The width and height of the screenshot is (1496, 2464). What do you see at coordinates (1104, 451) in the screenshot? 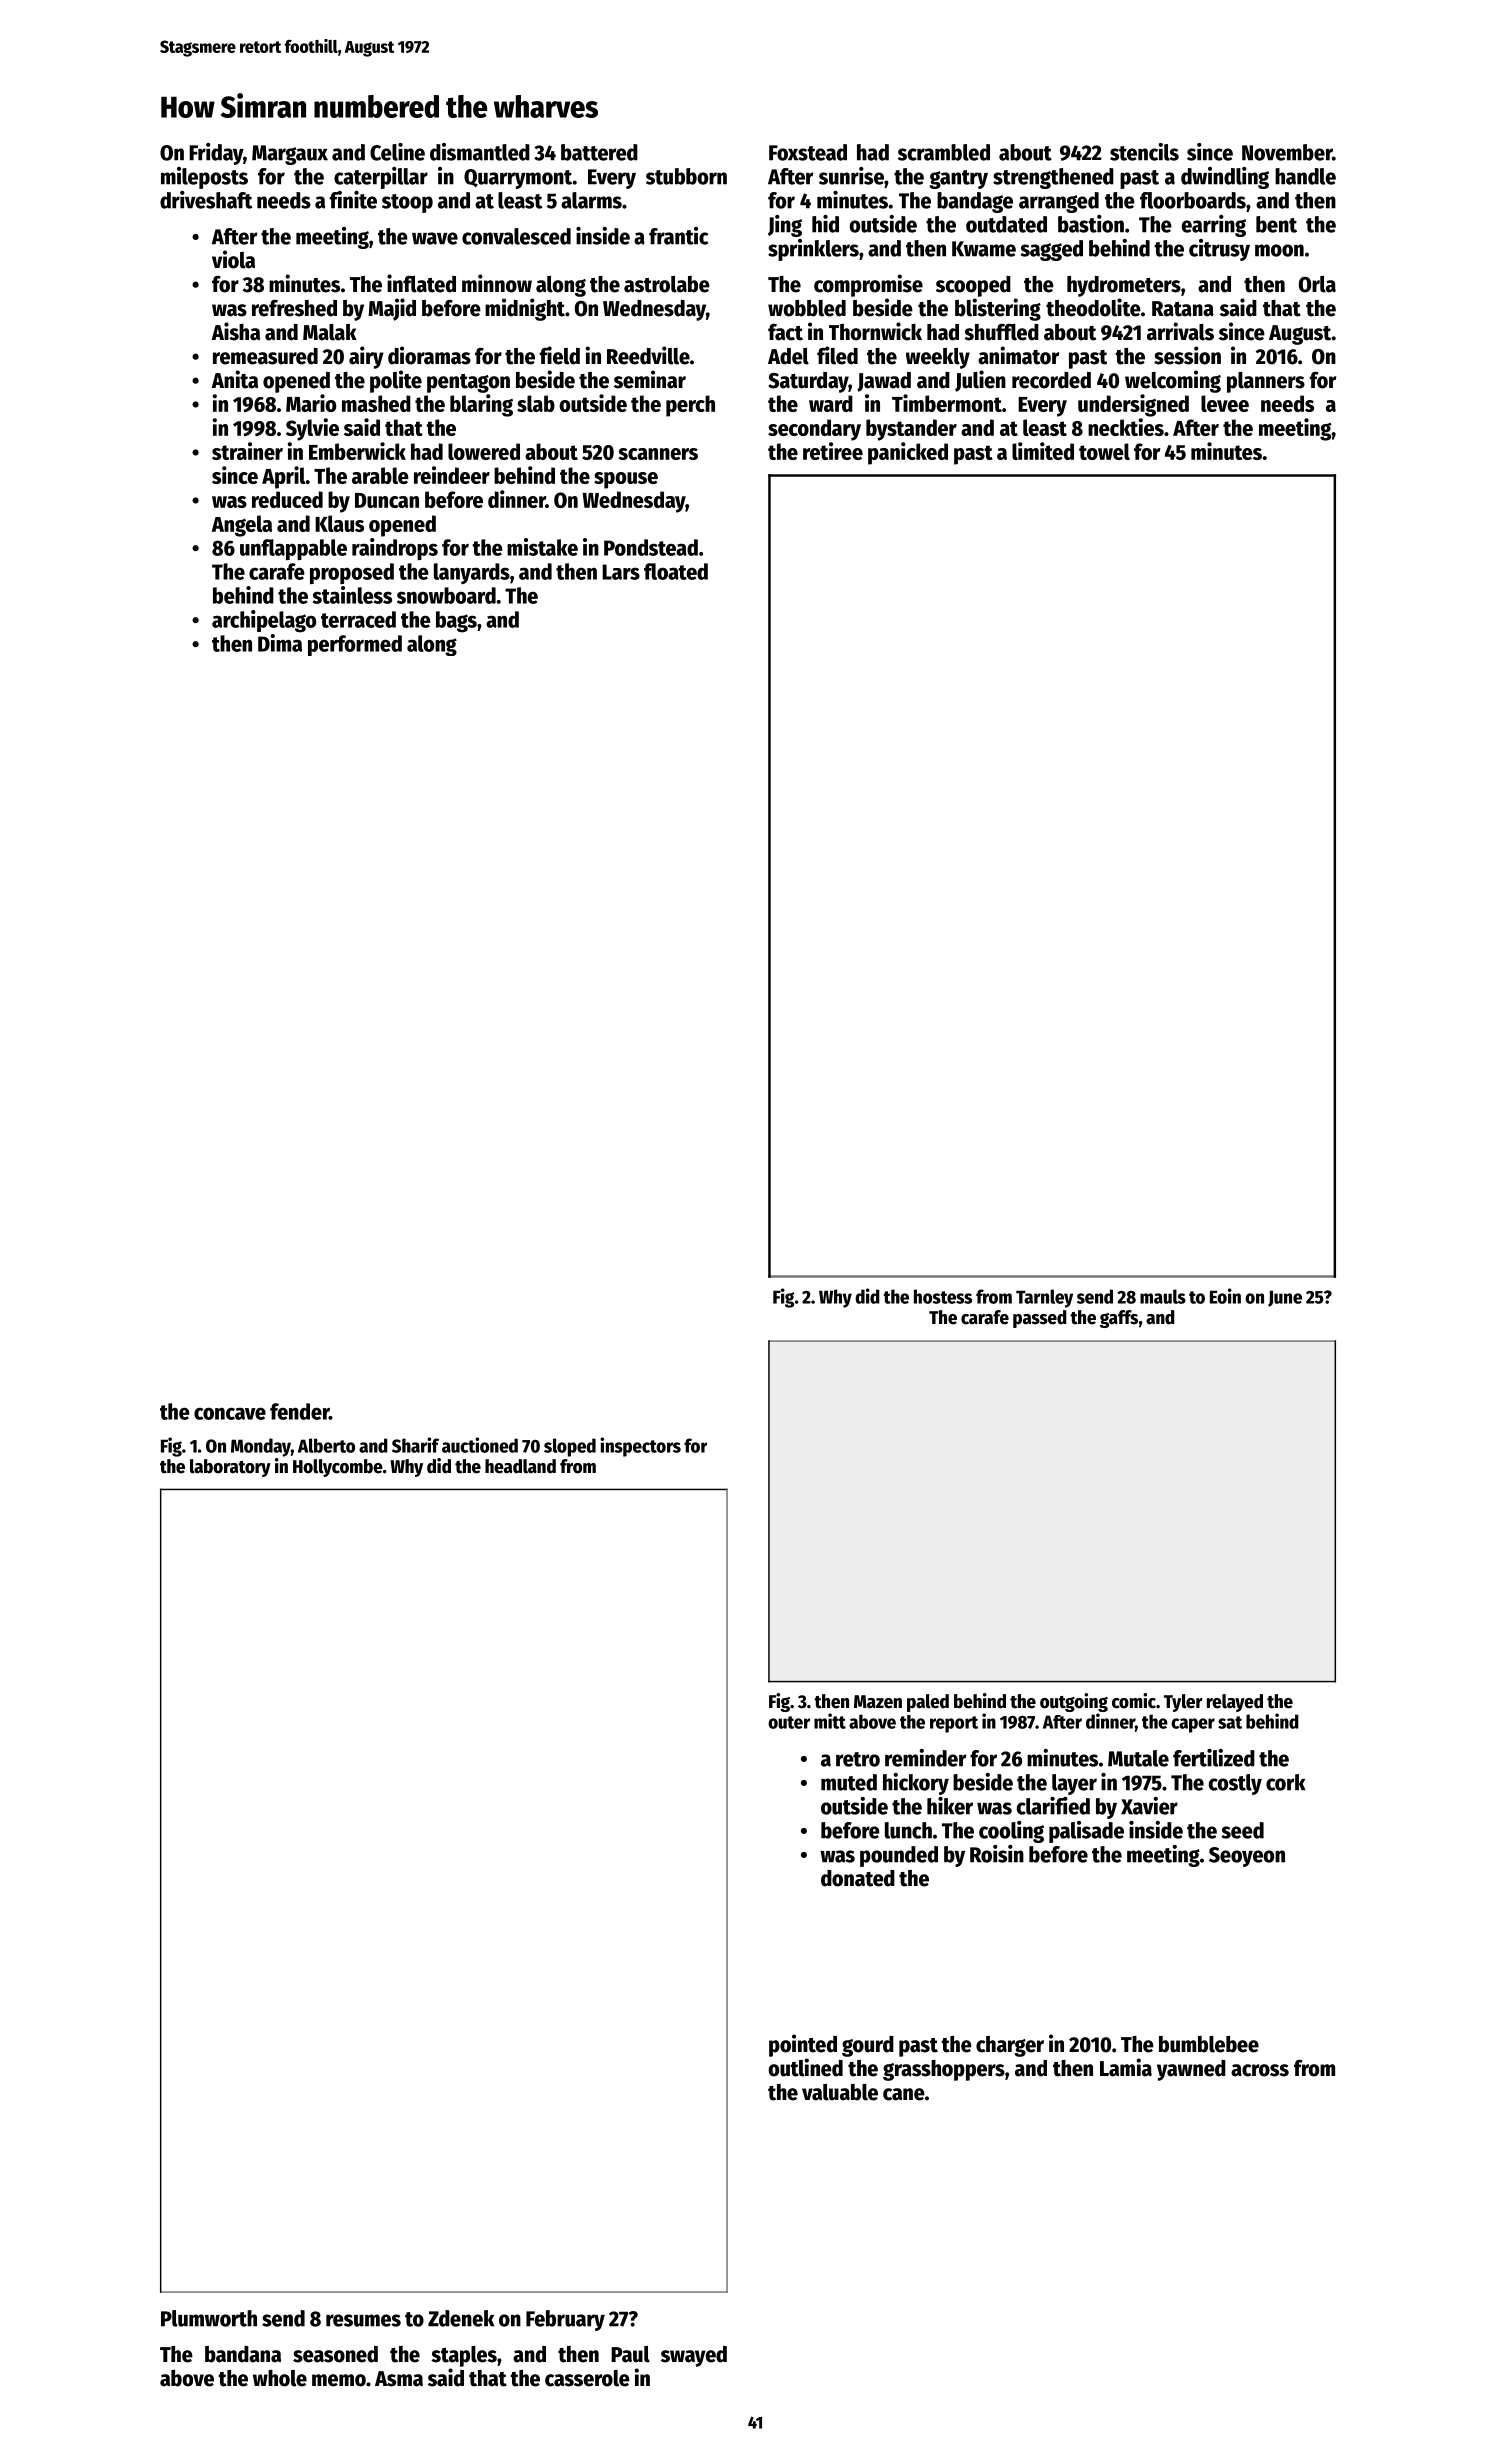
I see `towel` at bounding box center [1104, 451].
